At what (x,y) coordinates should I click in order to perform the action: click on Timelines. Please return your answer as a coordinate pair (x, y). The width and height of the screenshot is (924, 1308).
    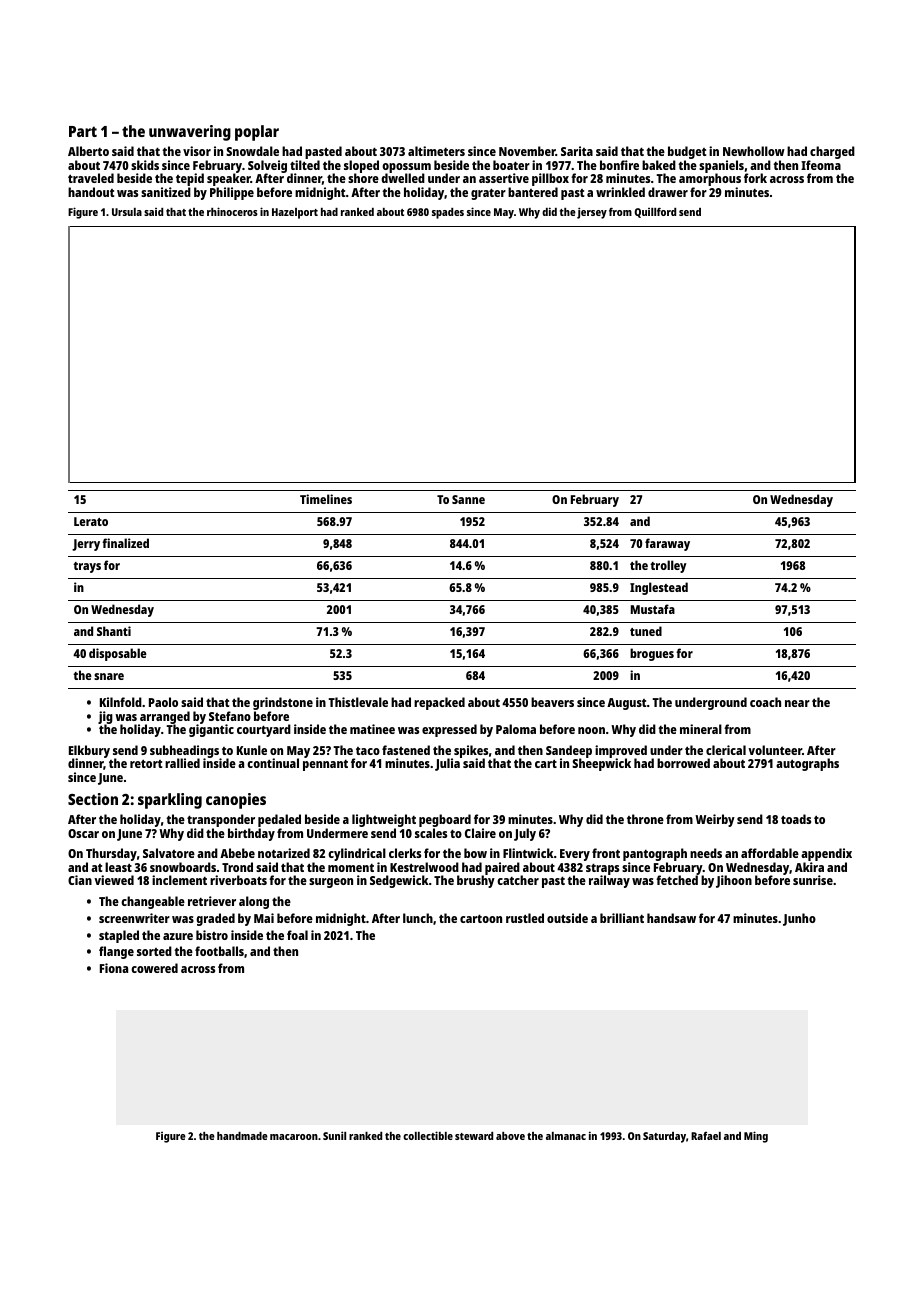
    Looking at the image, I should click on (326, 499).
